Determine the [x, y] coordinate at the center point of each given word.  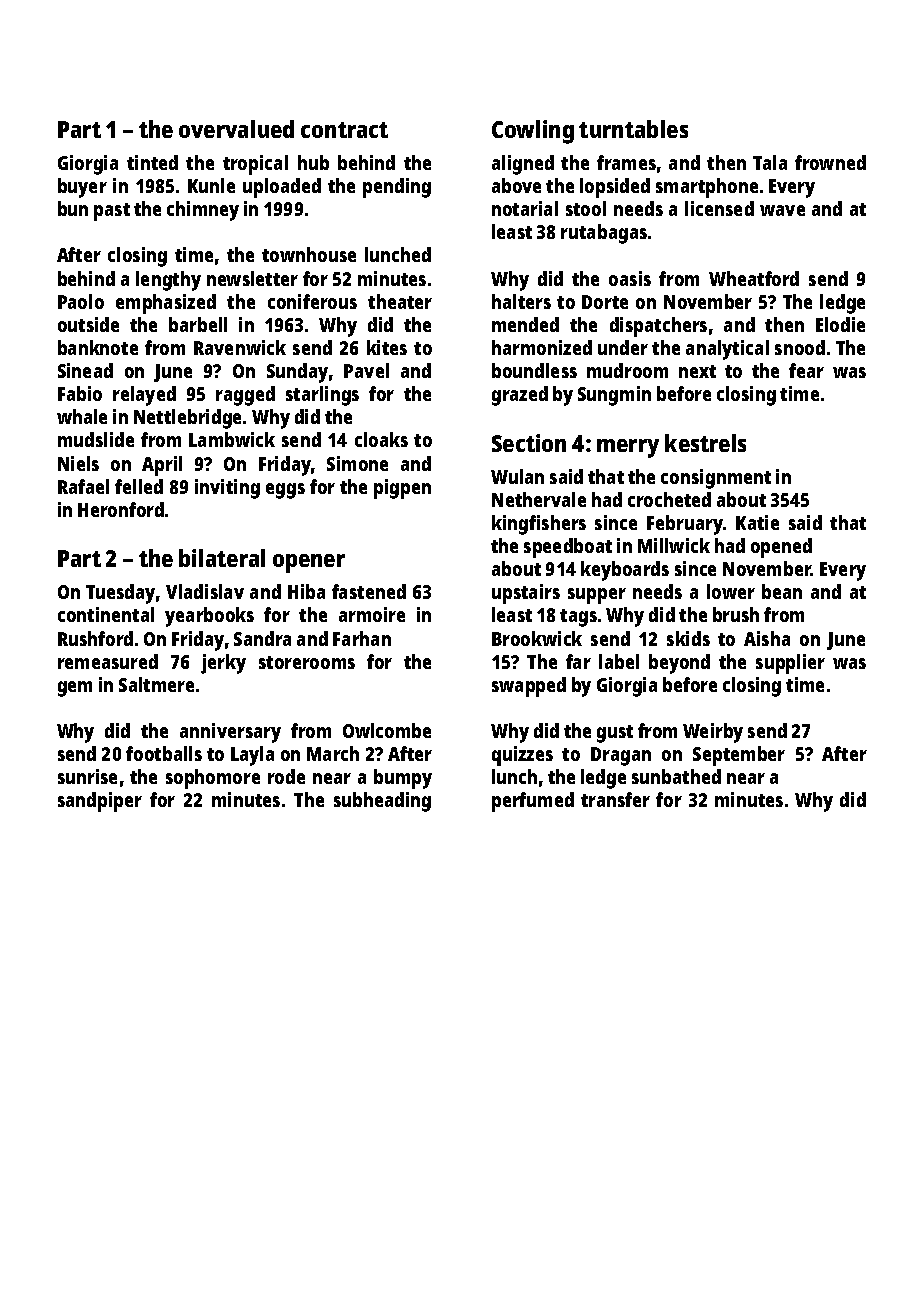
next [697, 371]
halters [521, 301]
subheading [382, 802]
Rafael [83, 486]
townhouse [309, 254]
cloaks [381, 439]
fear [806, 370]
